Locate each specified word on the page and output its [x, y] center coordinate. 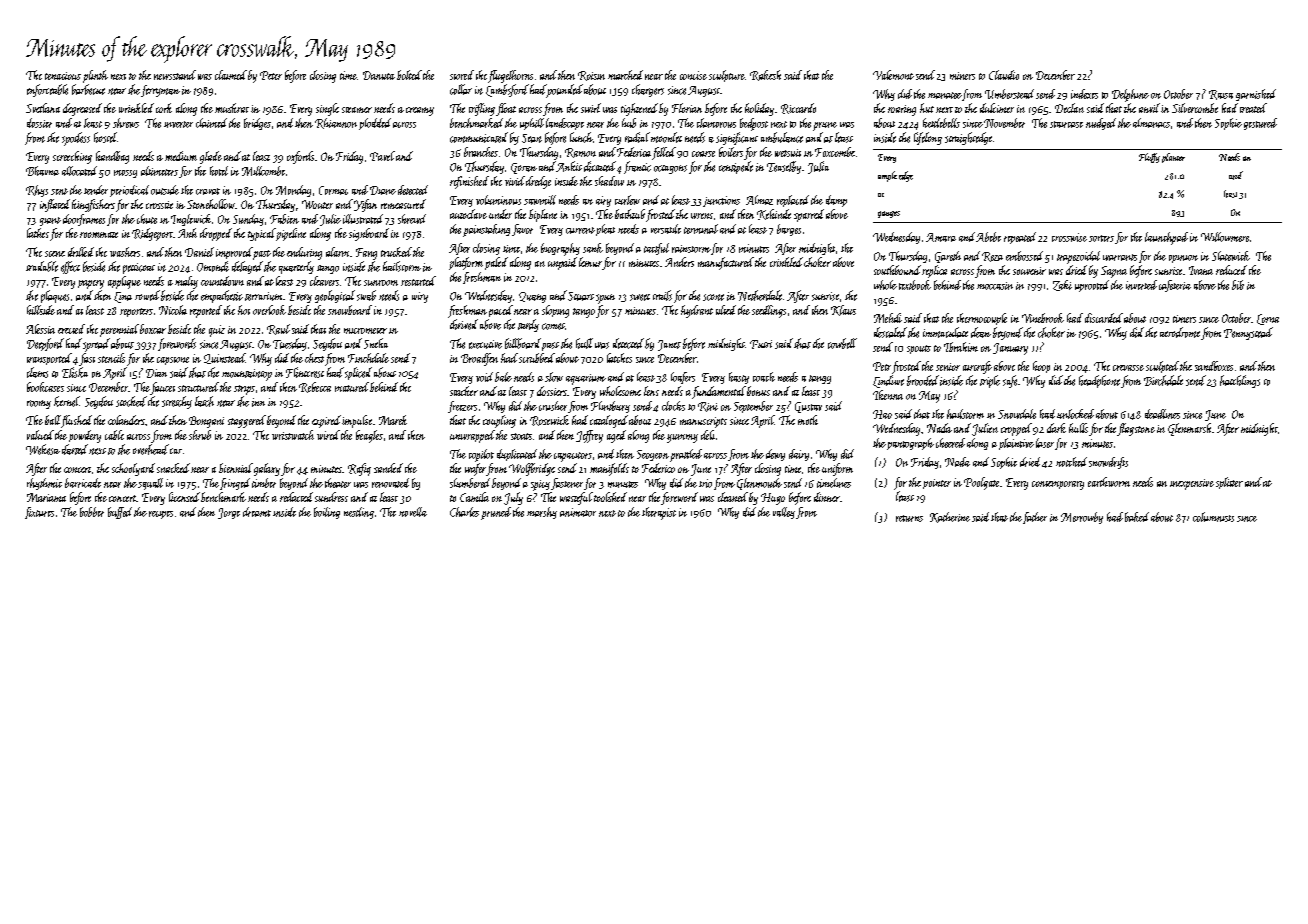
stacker [464, 391]
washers [125, 252]
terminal [701, 229]
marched [625, 75]
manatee [945, 95]
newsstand [175, 75]
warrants [1120, 257]
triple [990, 381]
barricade [83, 483]
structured [198, 387]
